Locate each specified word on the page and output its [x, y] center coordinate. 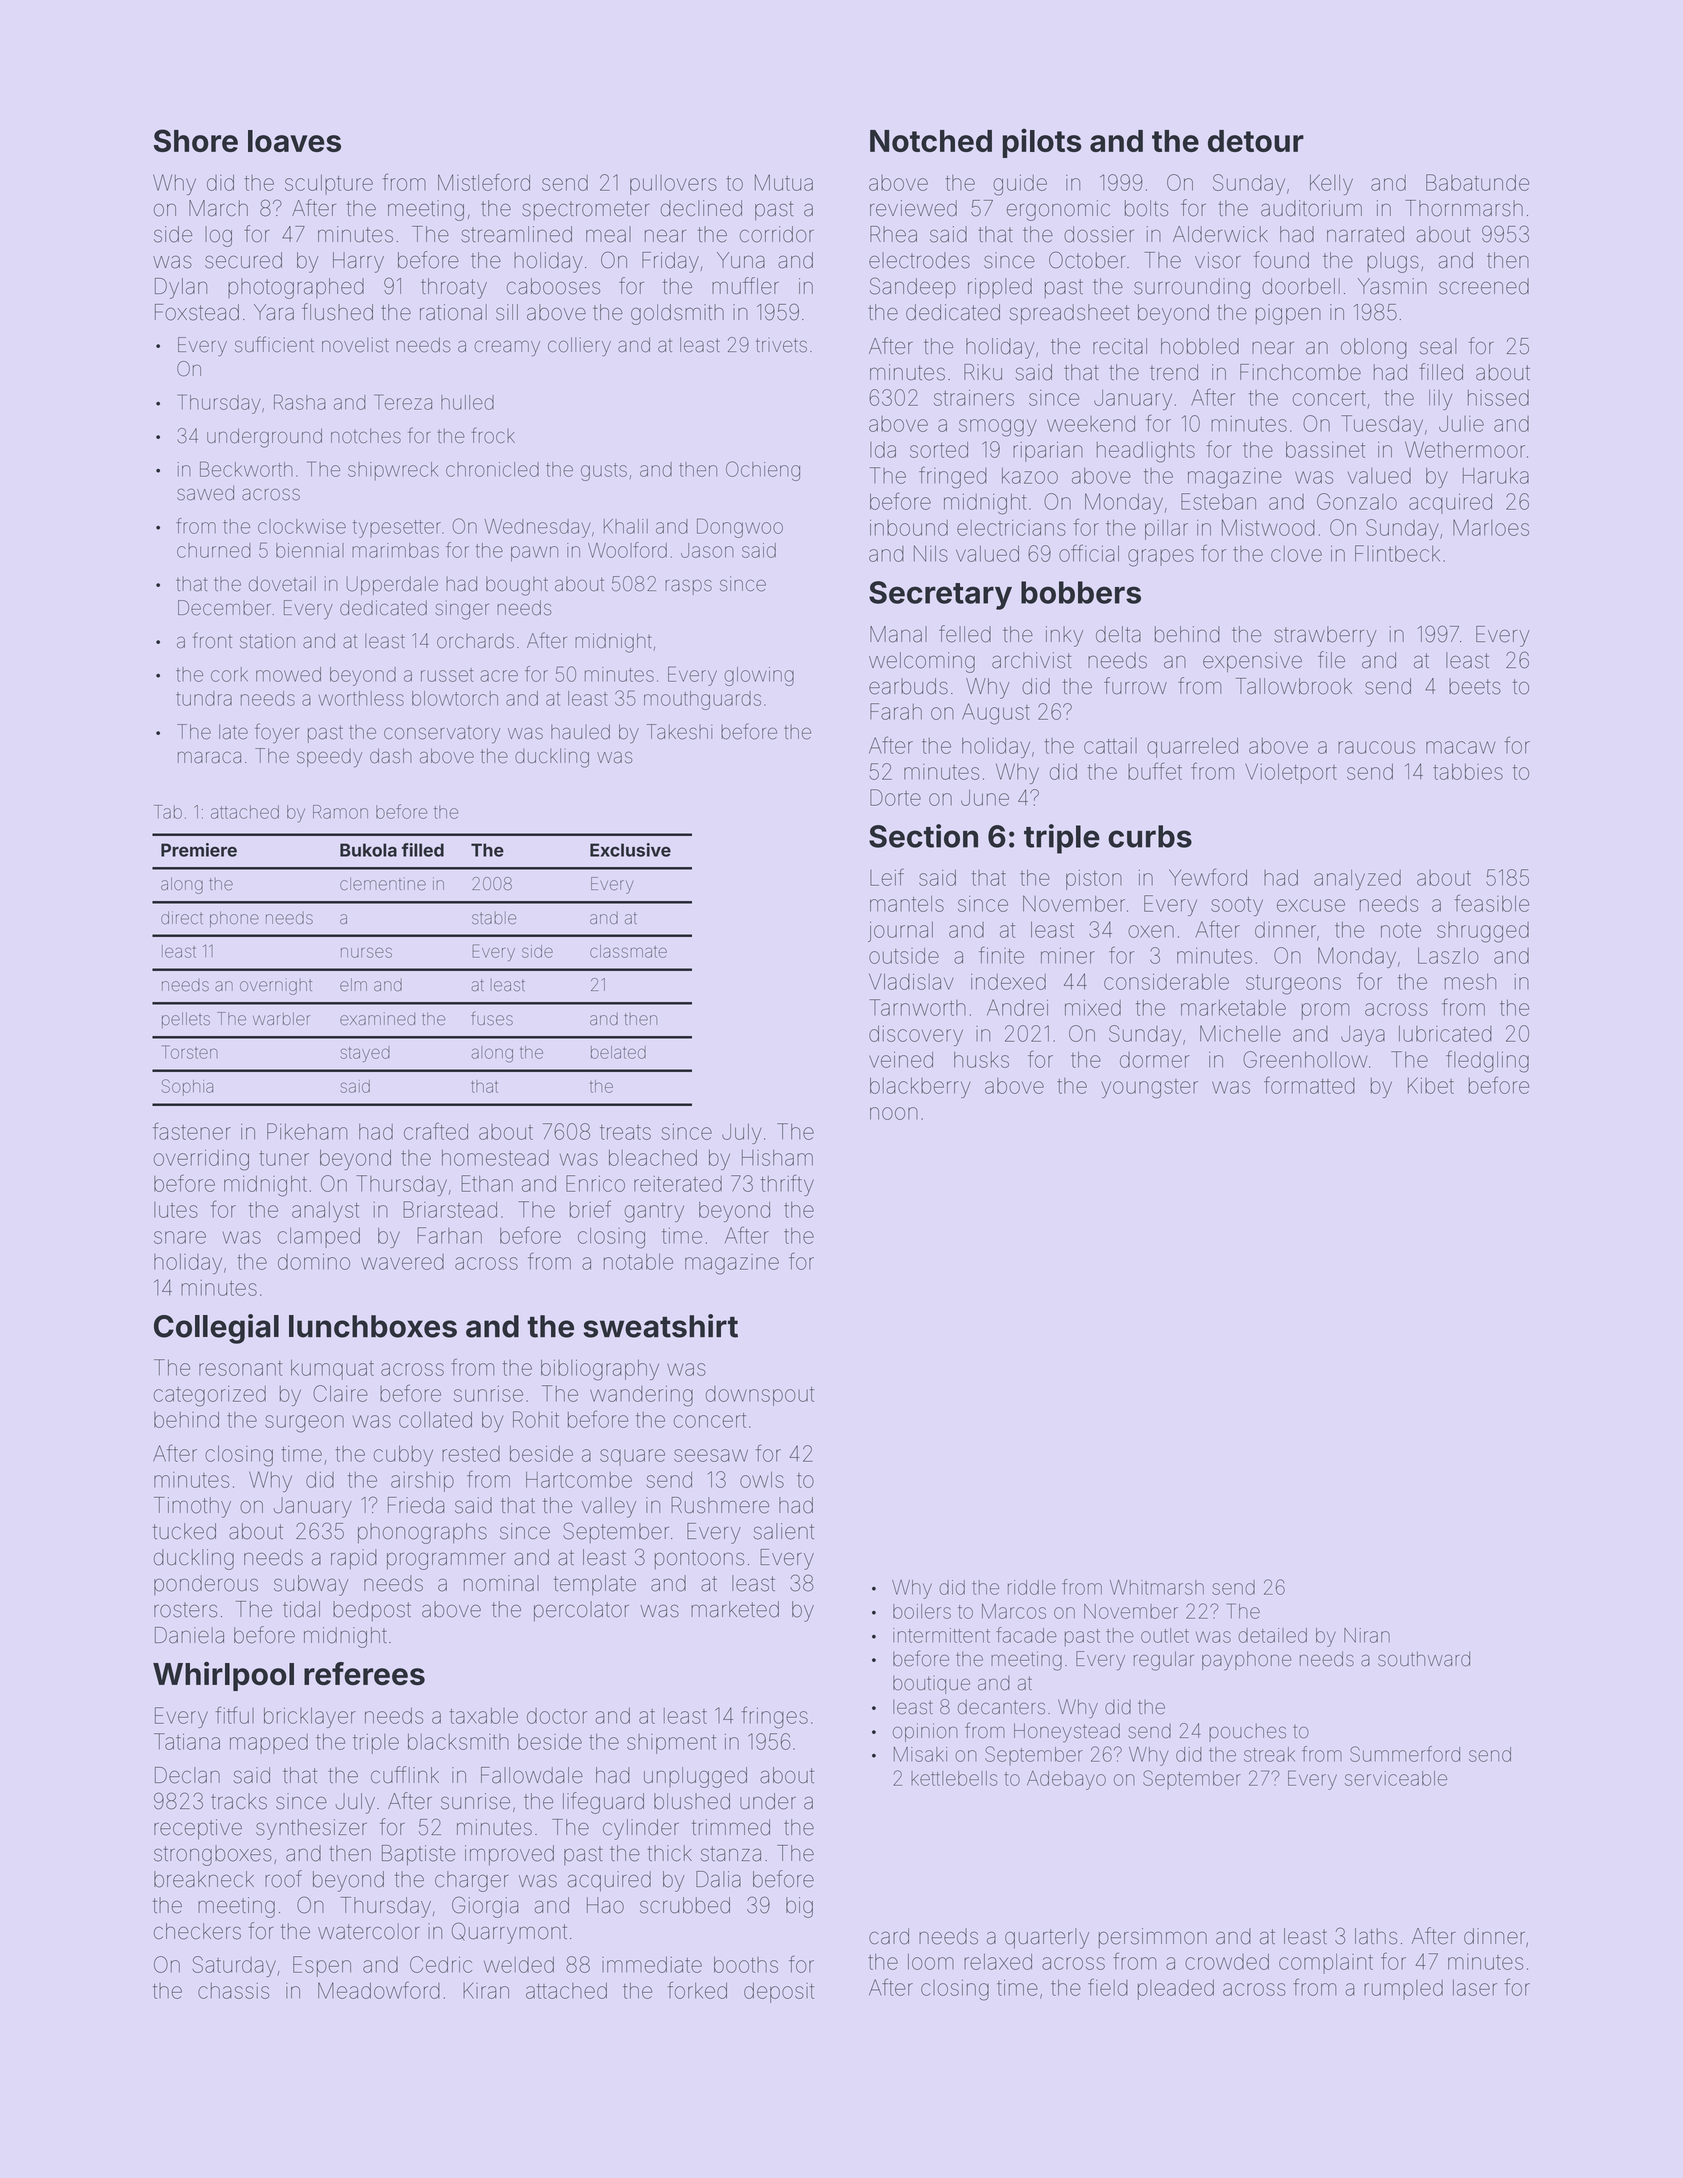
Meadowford [379, 1990]
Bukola [368, 850]
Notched [931, 141]
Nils [931, 553]
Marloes [1491, 527]
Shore [196, 140]
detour [1256, 141]
